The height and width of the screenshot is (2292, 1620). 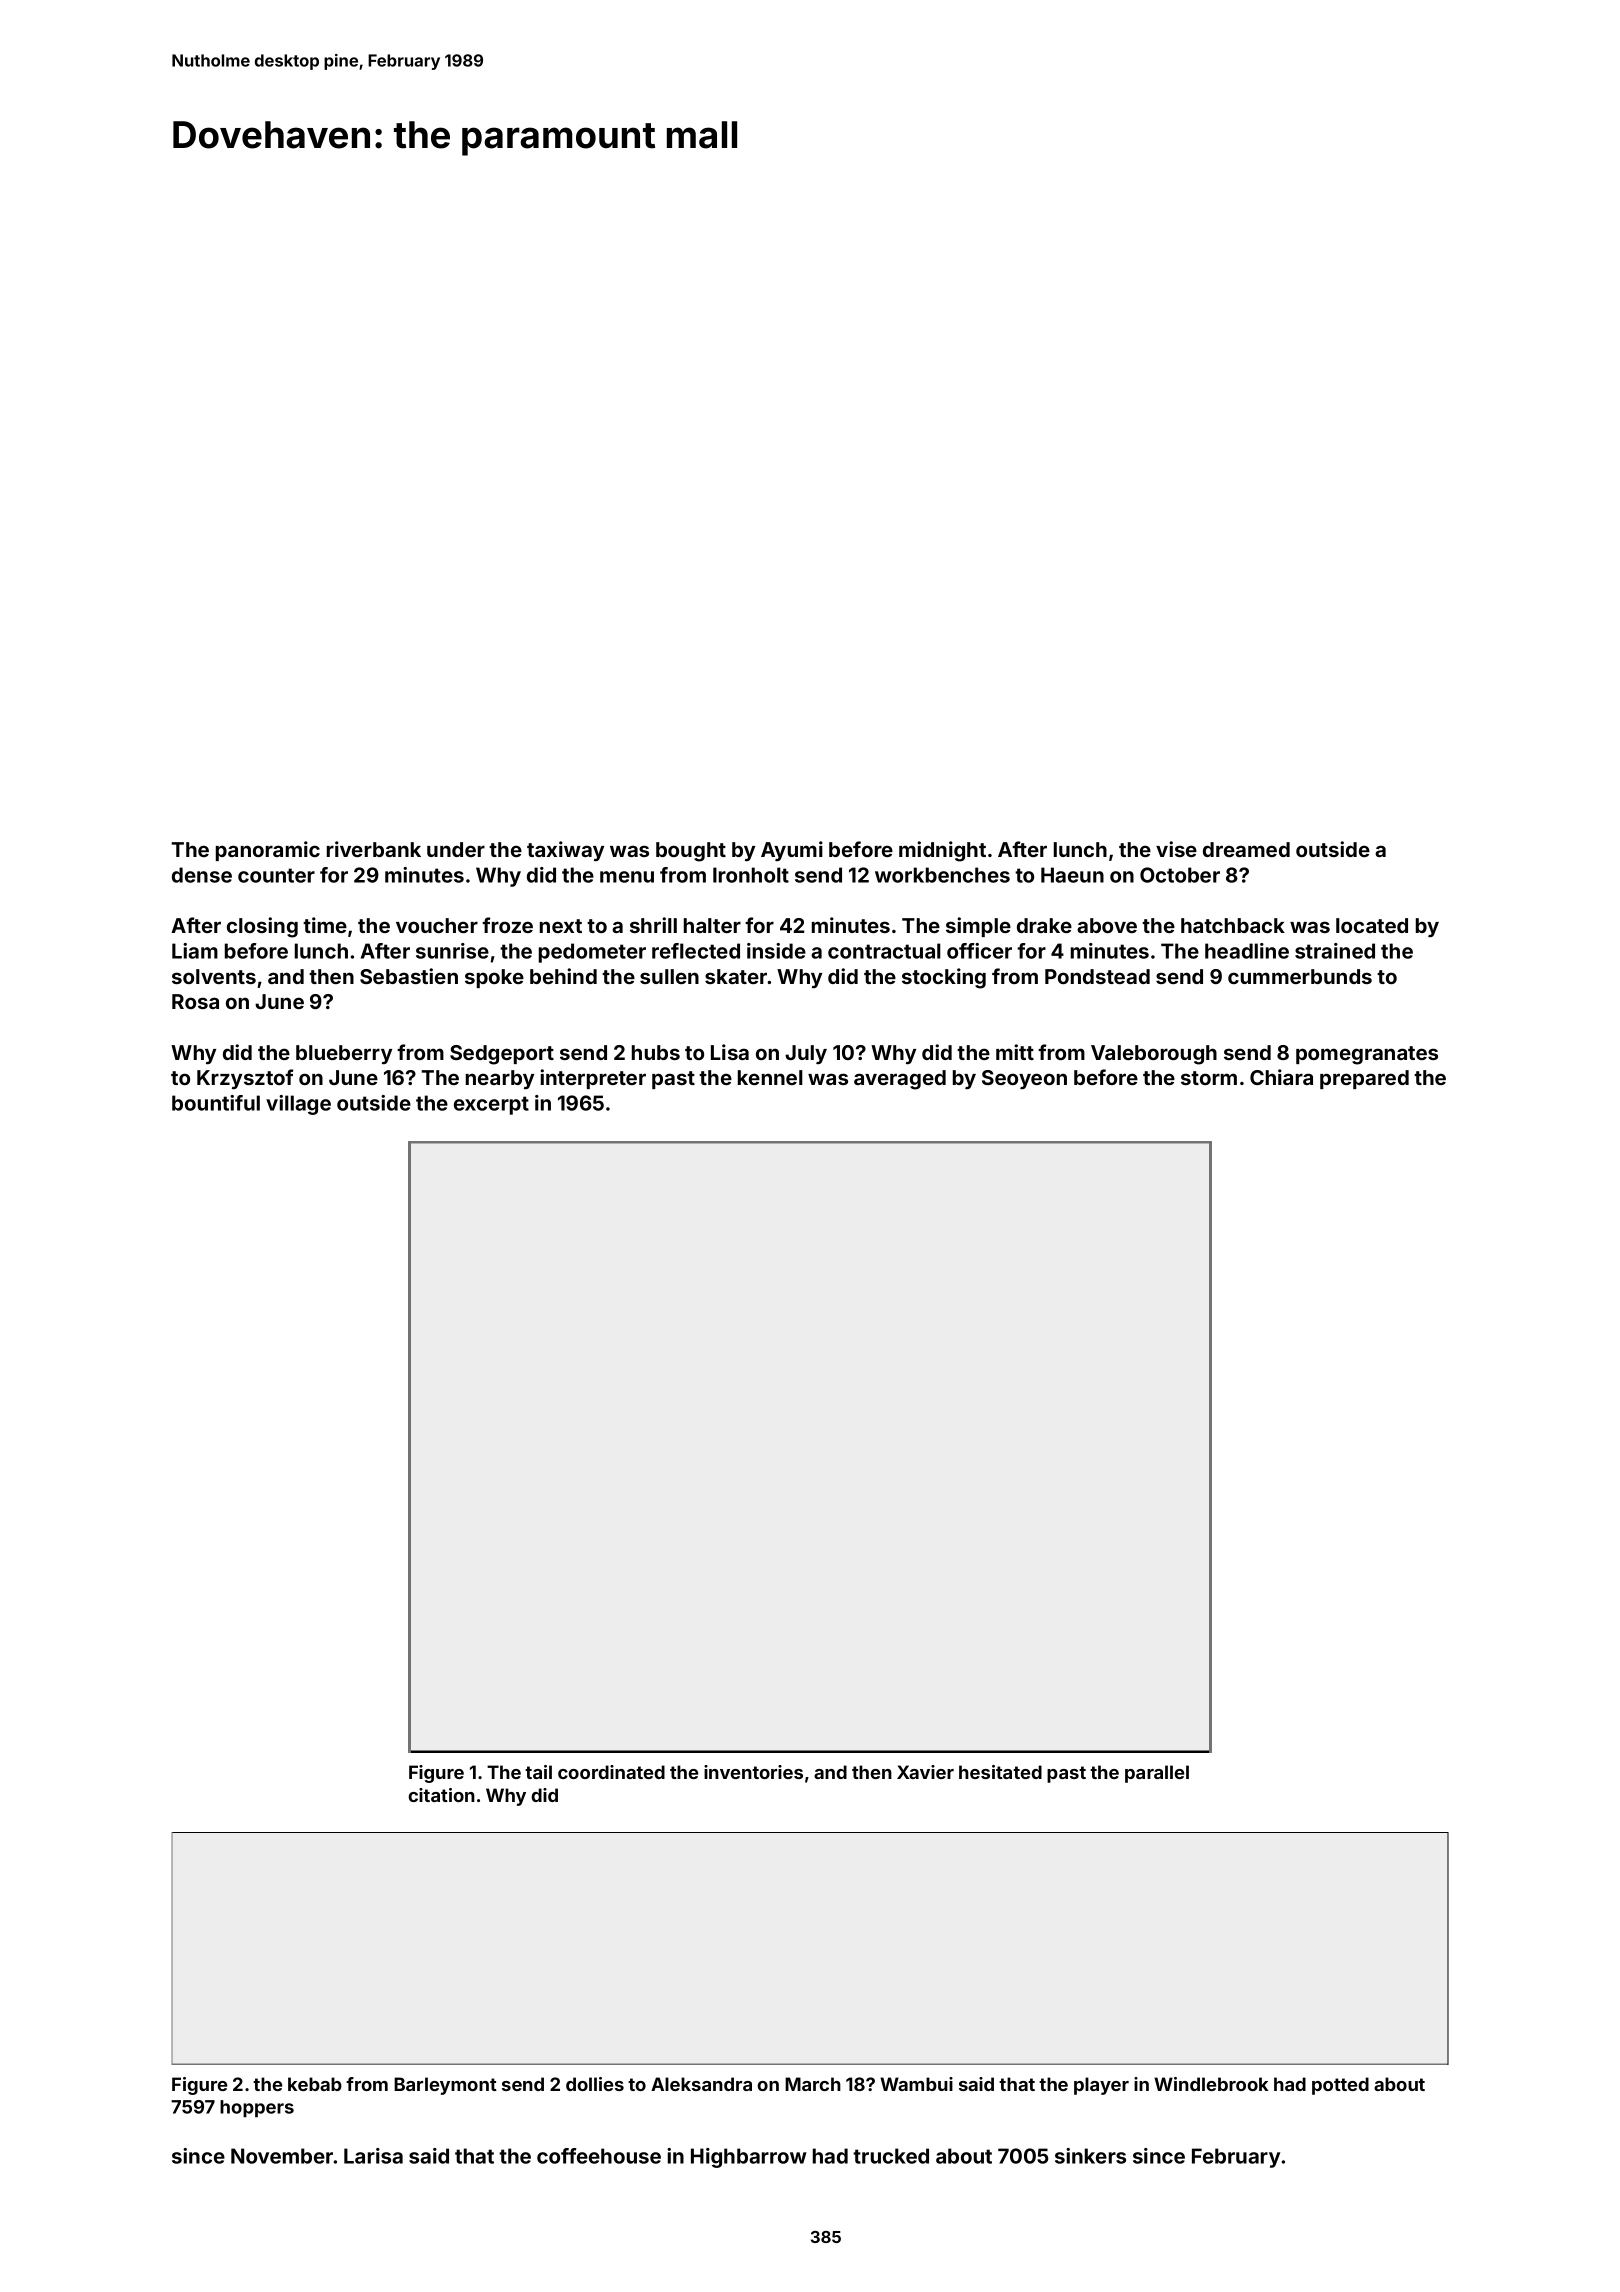 I want to click on coordinated, so click(x=611, y=1772).
